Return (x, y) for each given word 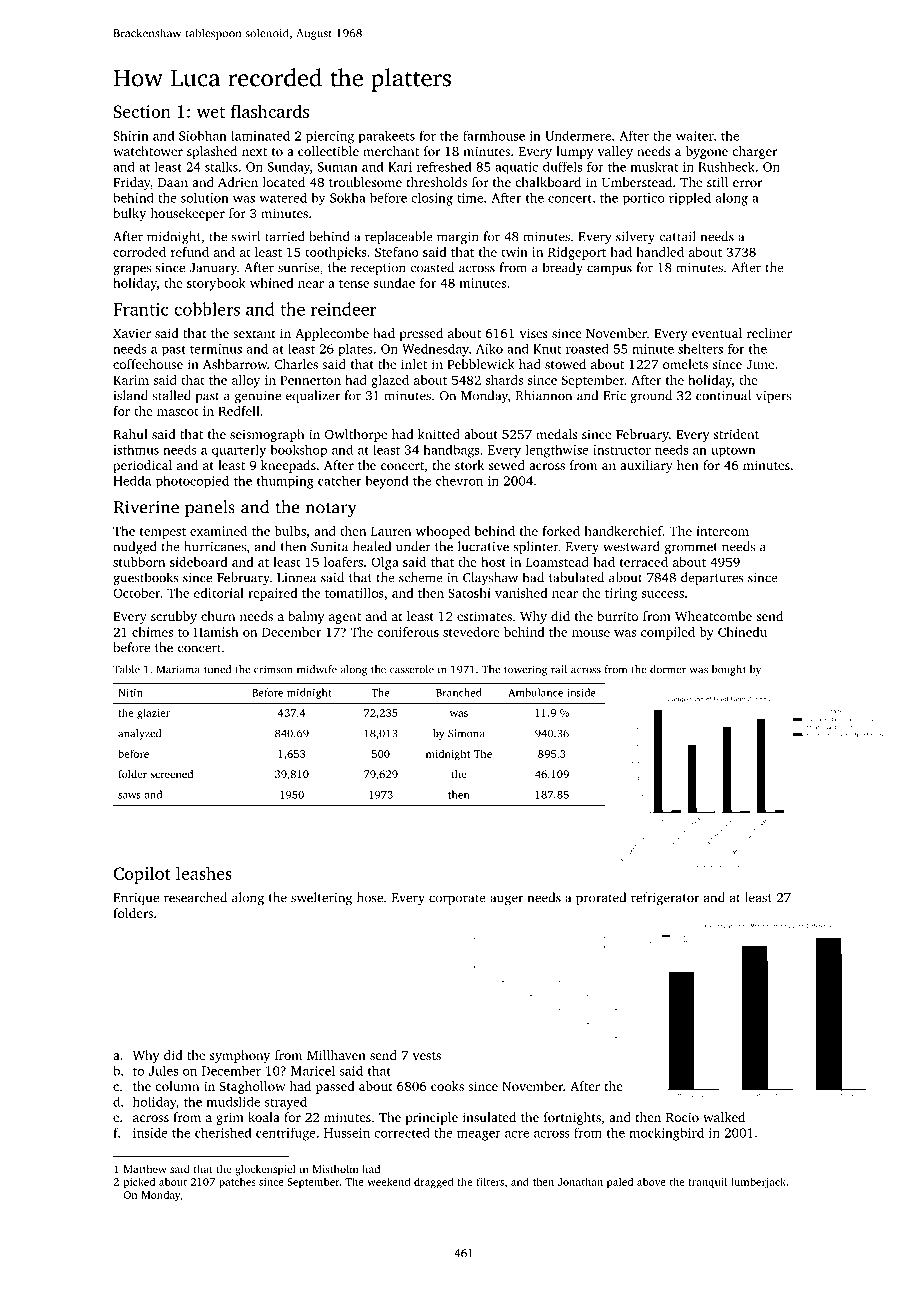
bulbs (290, 531)
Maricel (313, 1071)
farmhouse (494, 135)
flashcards (270, 111)
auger (506, 900)
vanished (521, 593)
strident (736, 434)
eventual (717, 333)
